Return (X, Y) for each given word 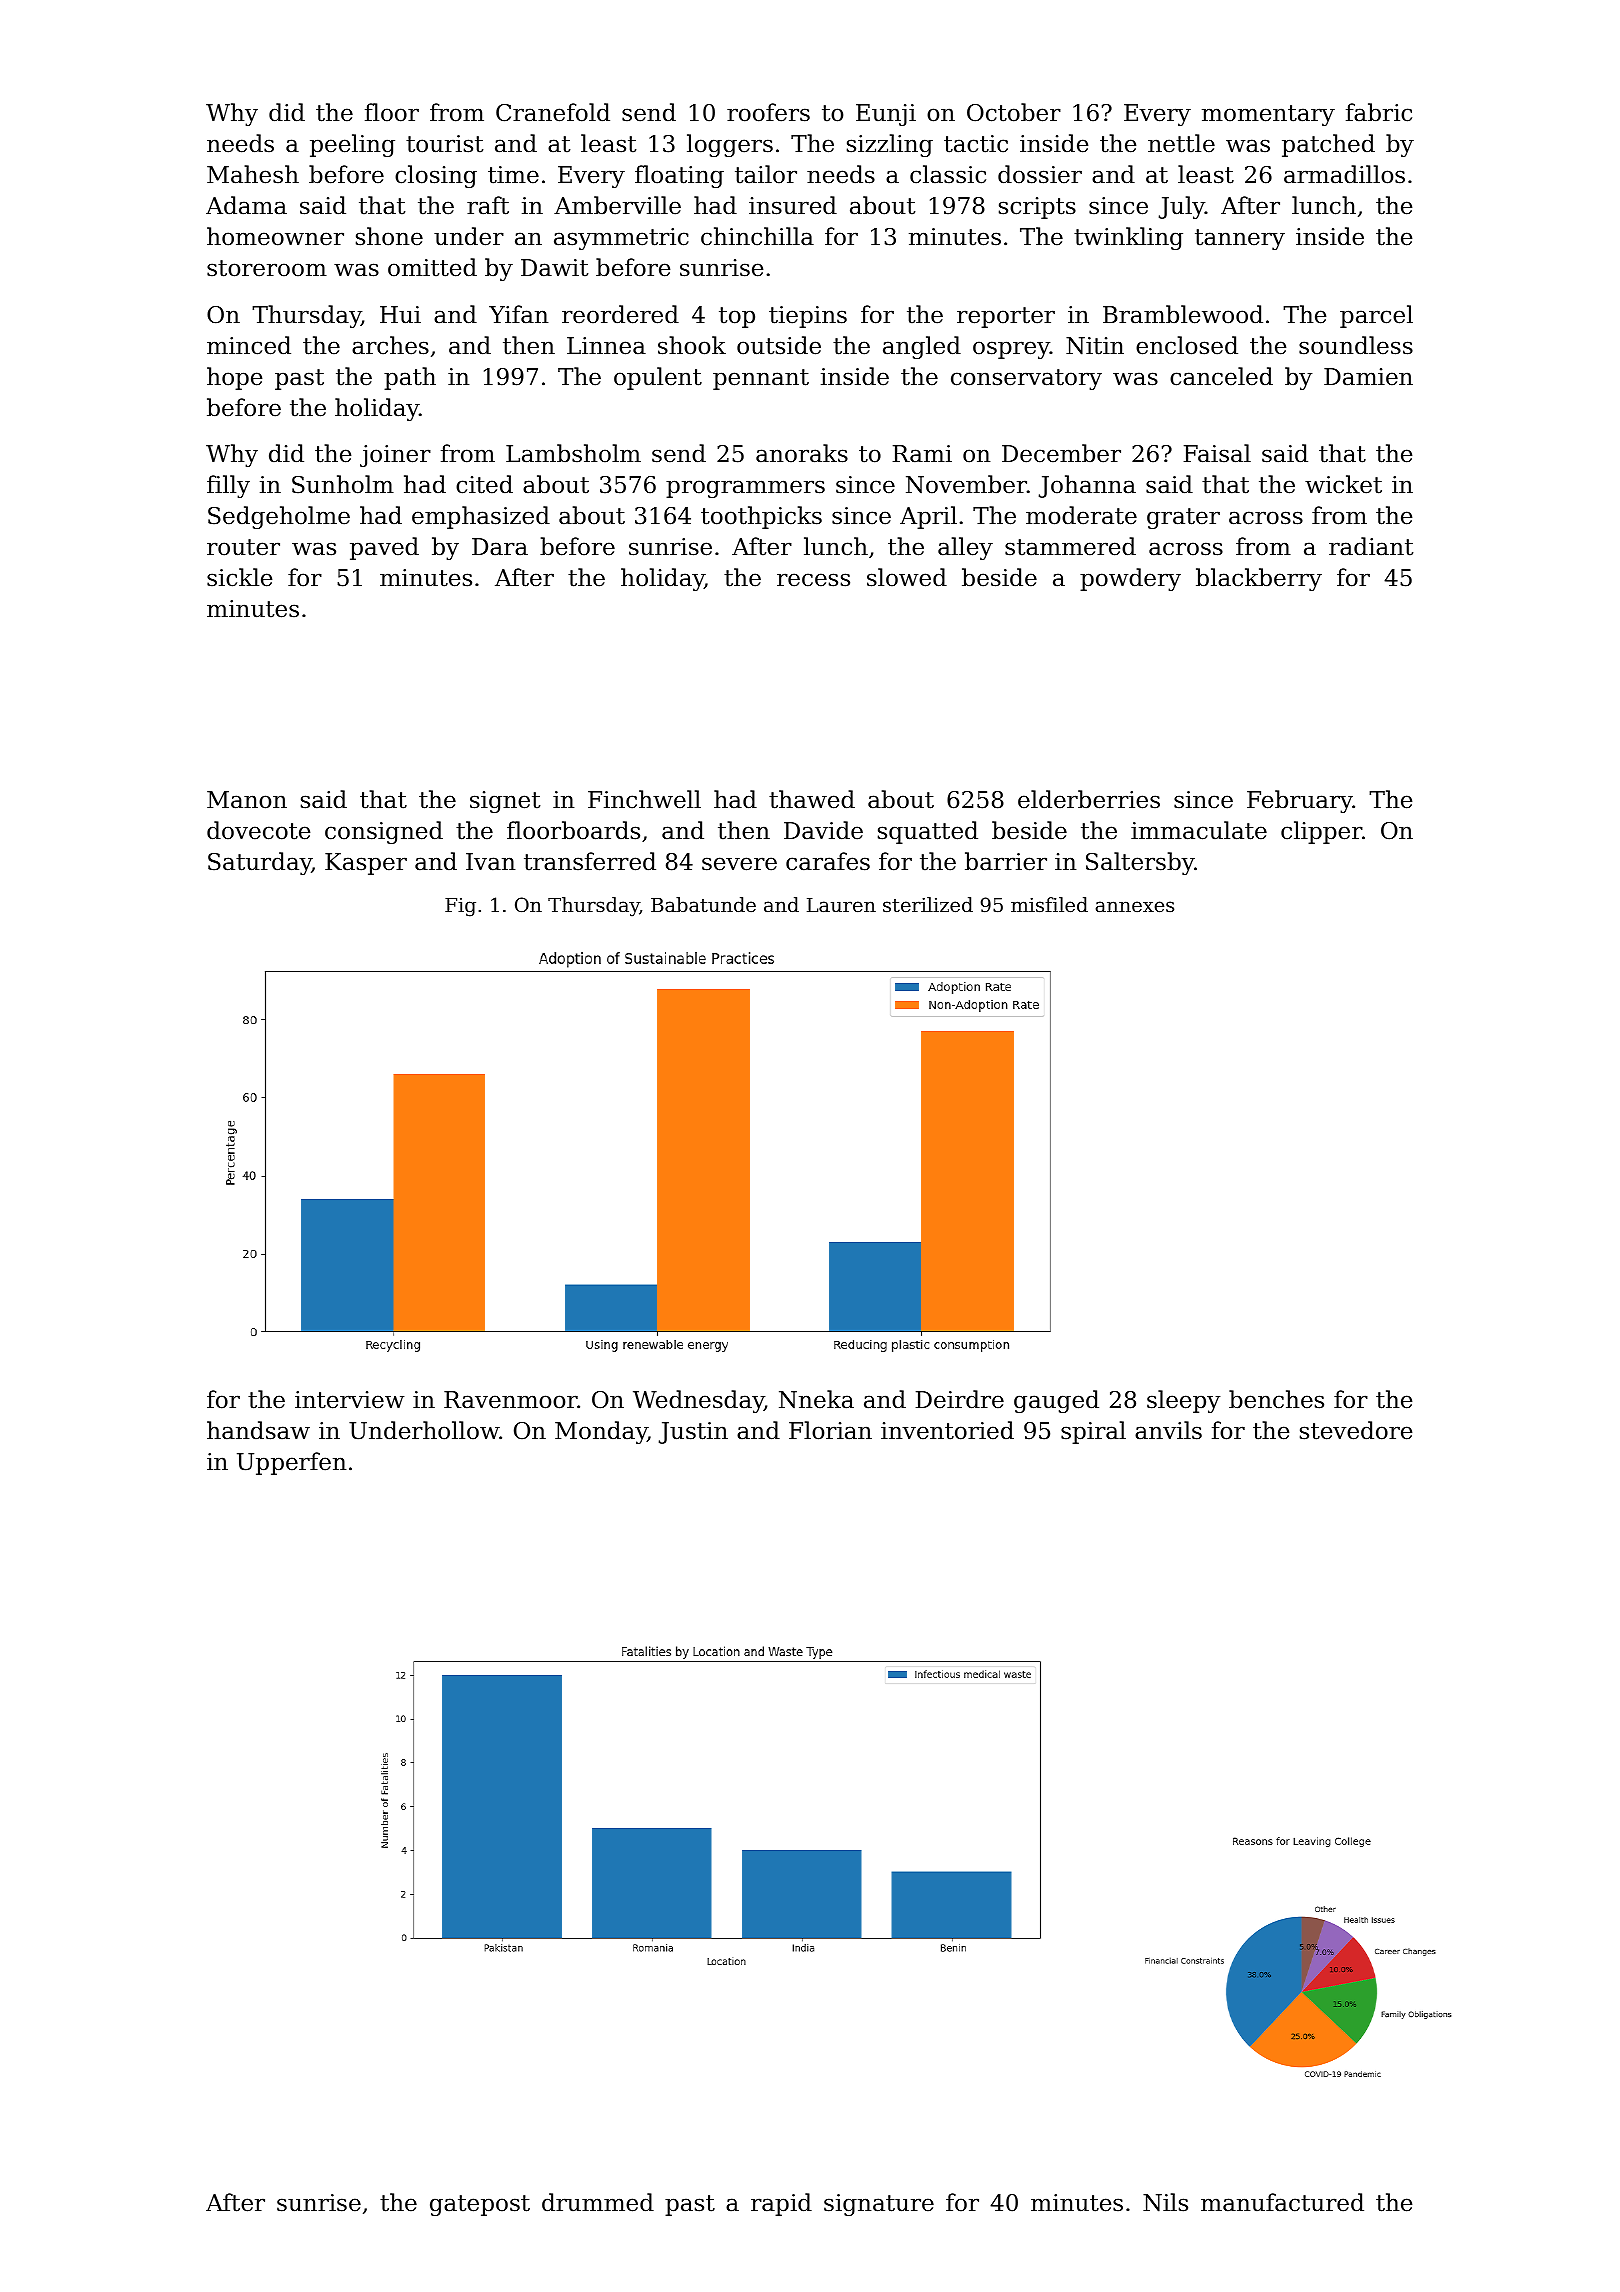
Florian (830, 1430)
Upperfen (292, 1463)
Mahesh (253, 174)
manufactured (1282, 2202)
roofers (768, 112)
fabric (1379, 112)
